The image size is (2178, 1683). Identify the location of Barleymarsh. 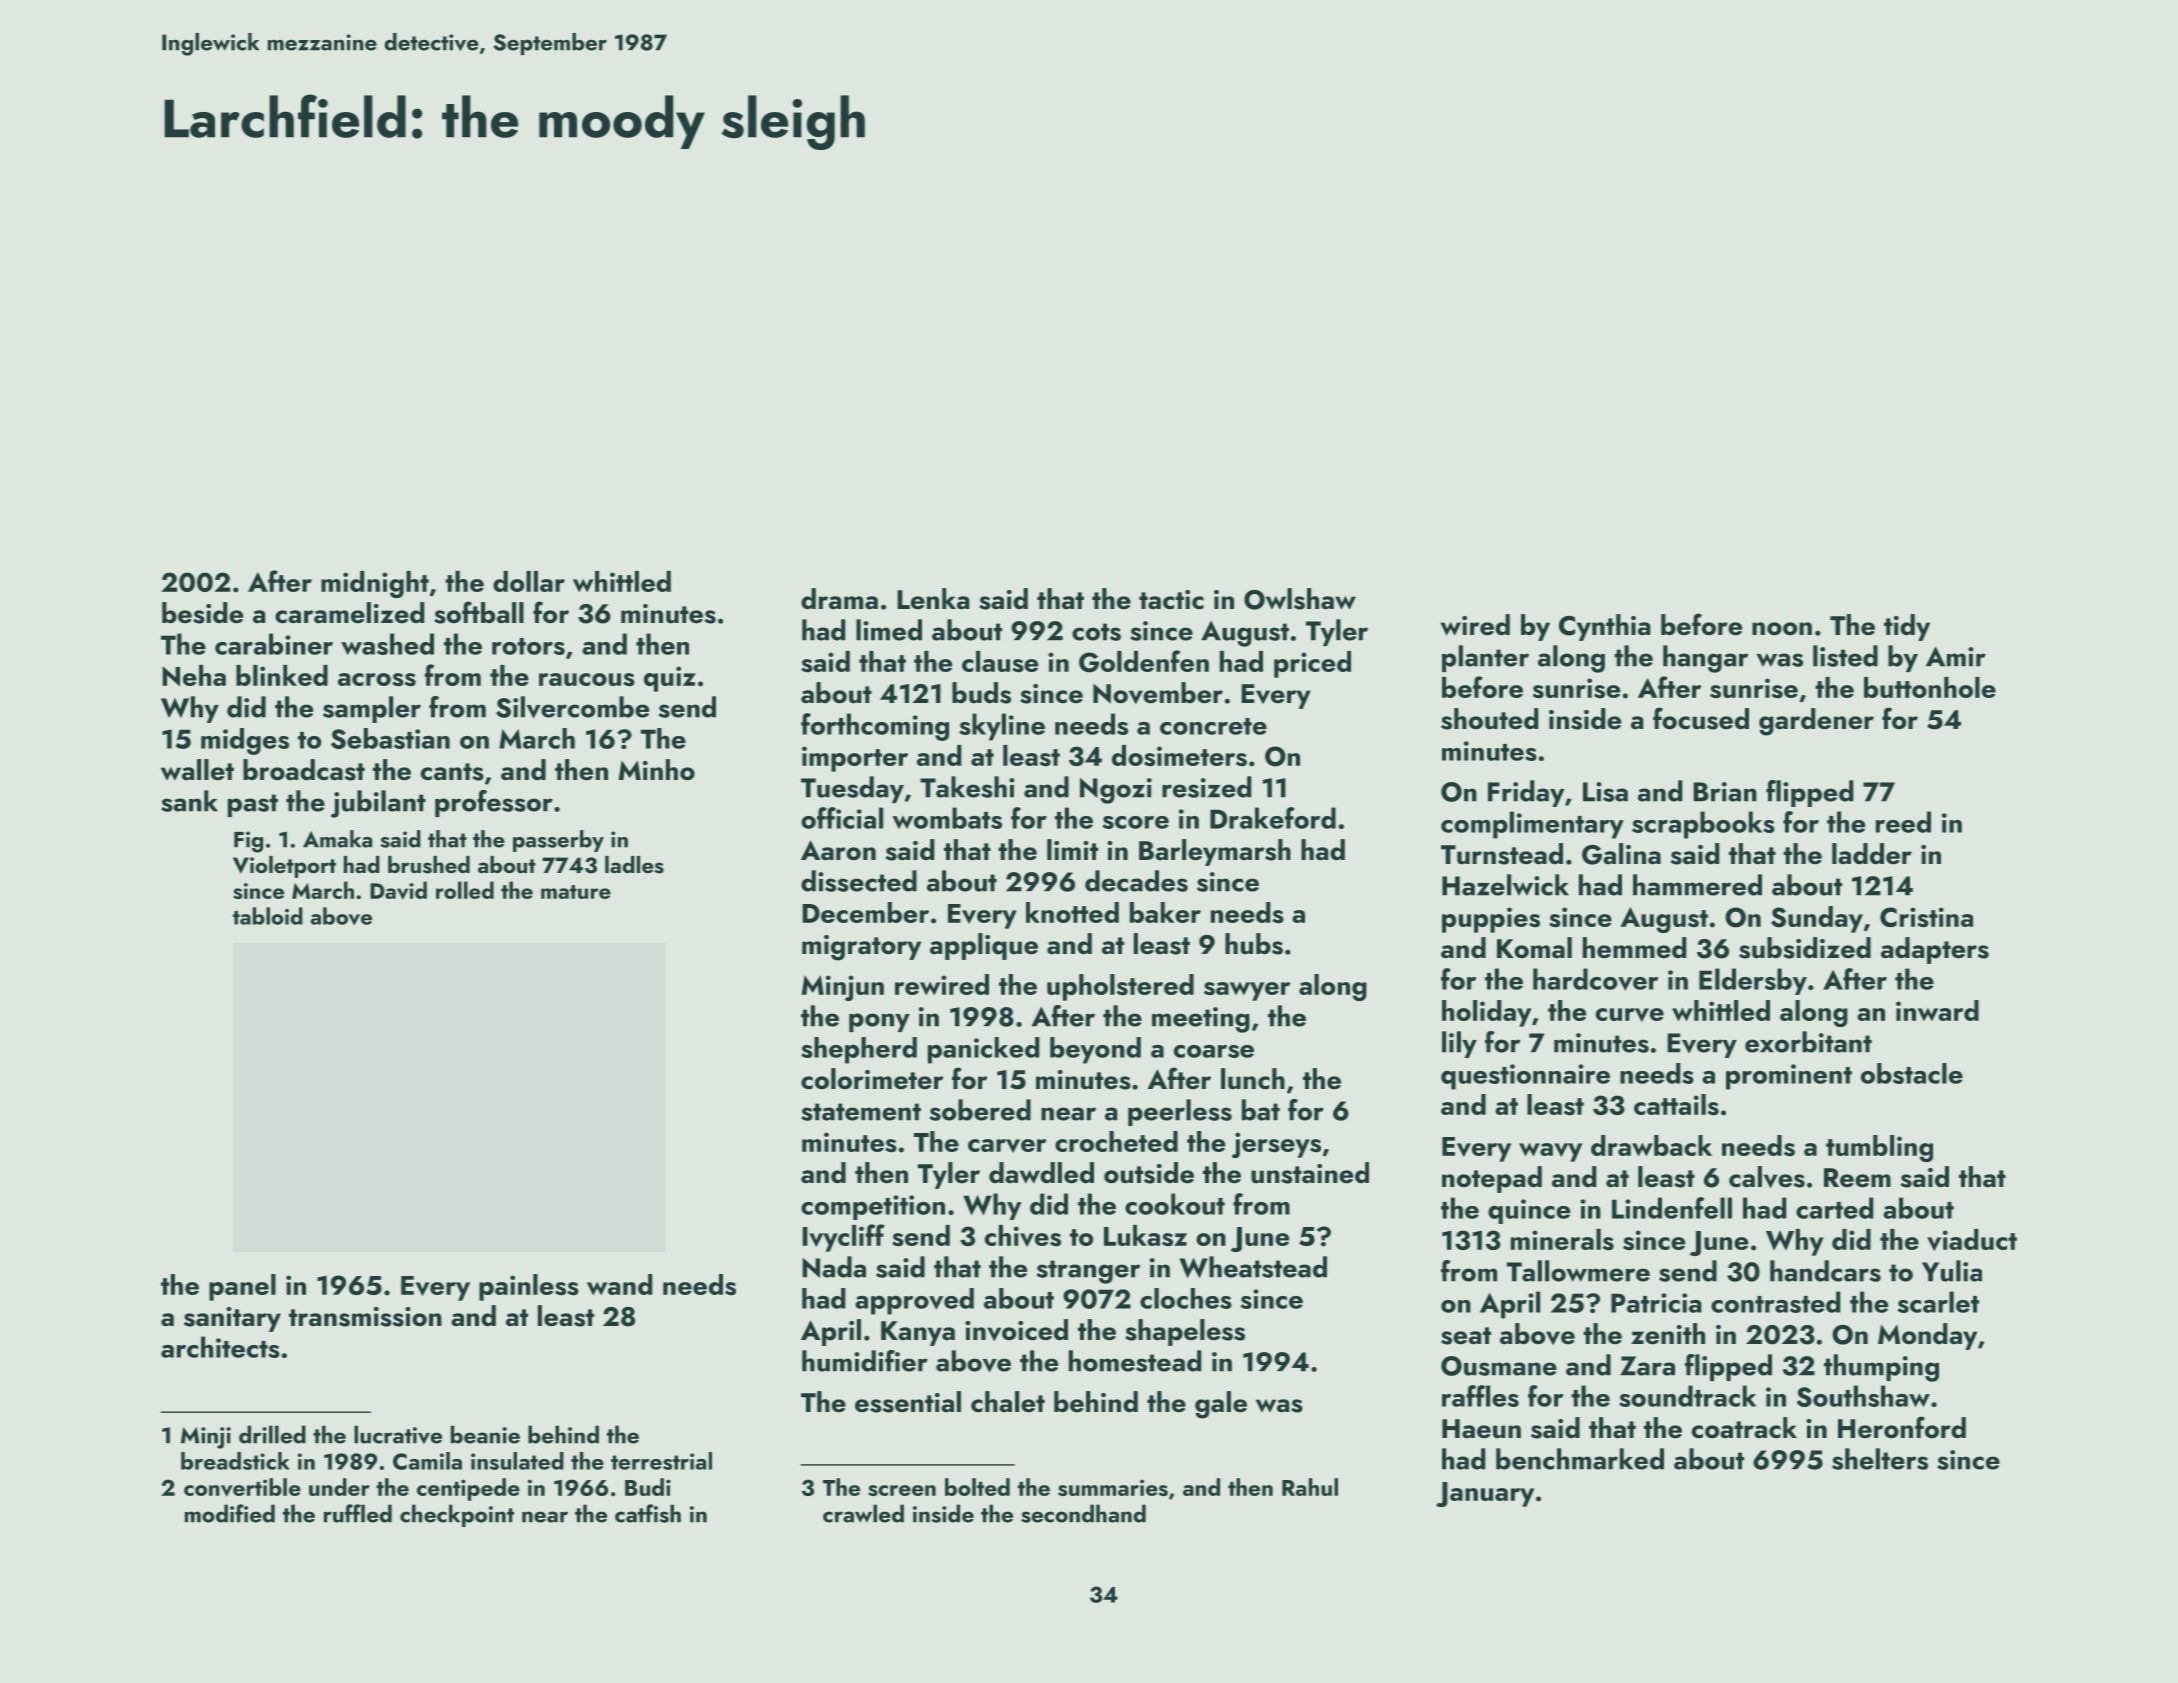
(1215, 852).
